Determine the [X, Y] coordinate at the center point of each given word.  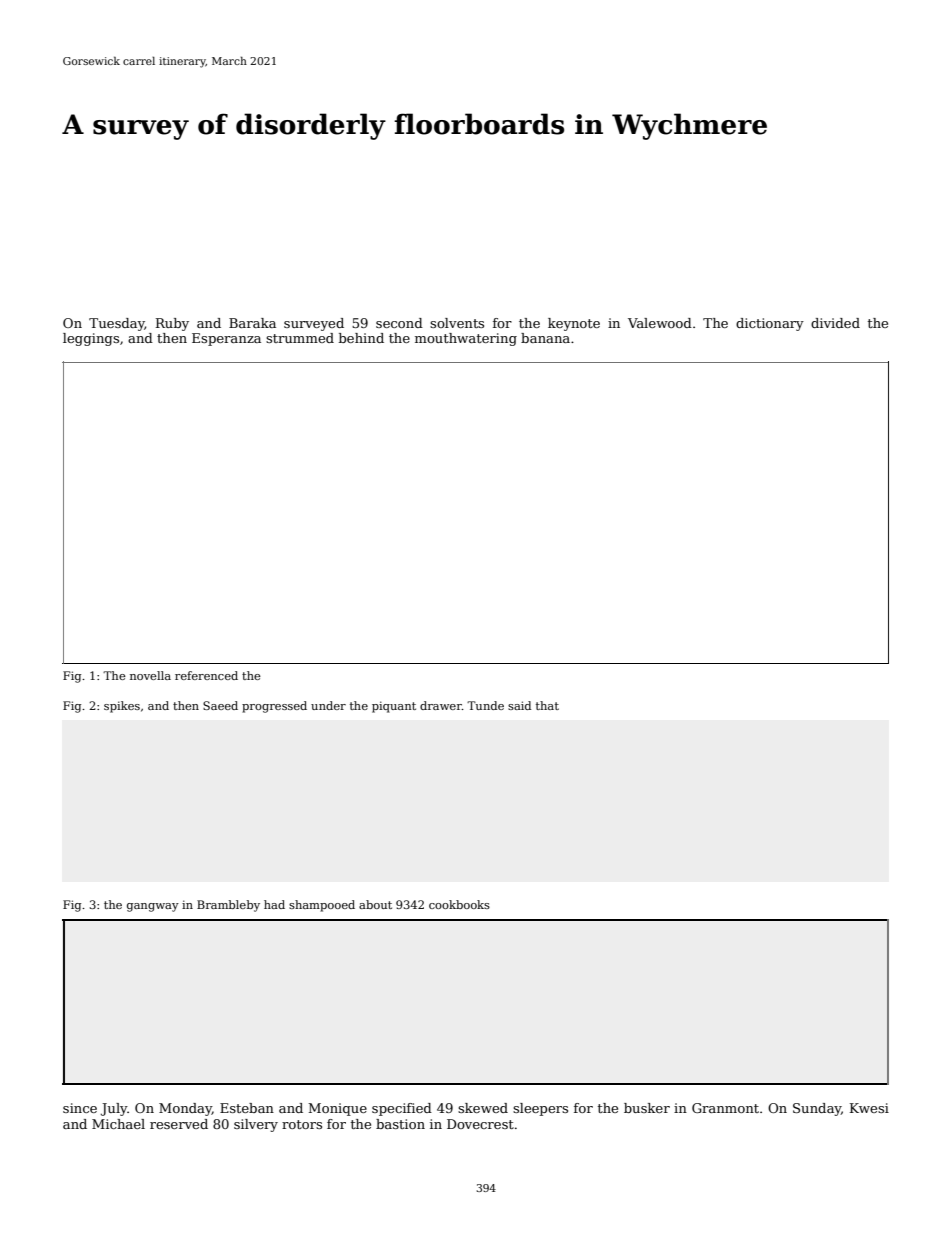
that [547, 705]
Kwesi [869, 1108]
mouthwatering [466, 339]
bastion [400, 1124]
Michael [118, 1124]
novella [150, 675]
